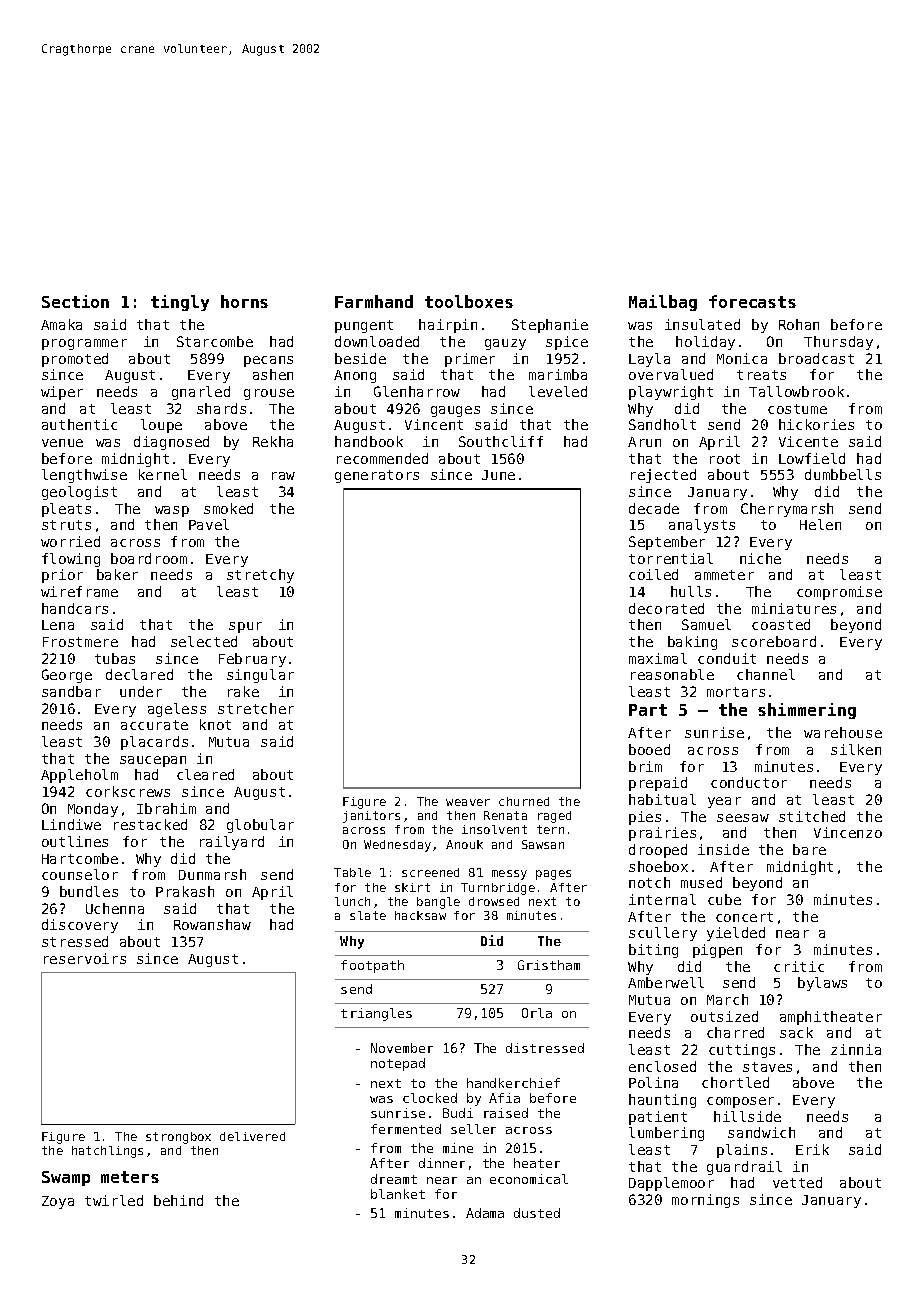 The height and width of the page is (1308, 924). I want to click on Adama, so click(485, 1213).
